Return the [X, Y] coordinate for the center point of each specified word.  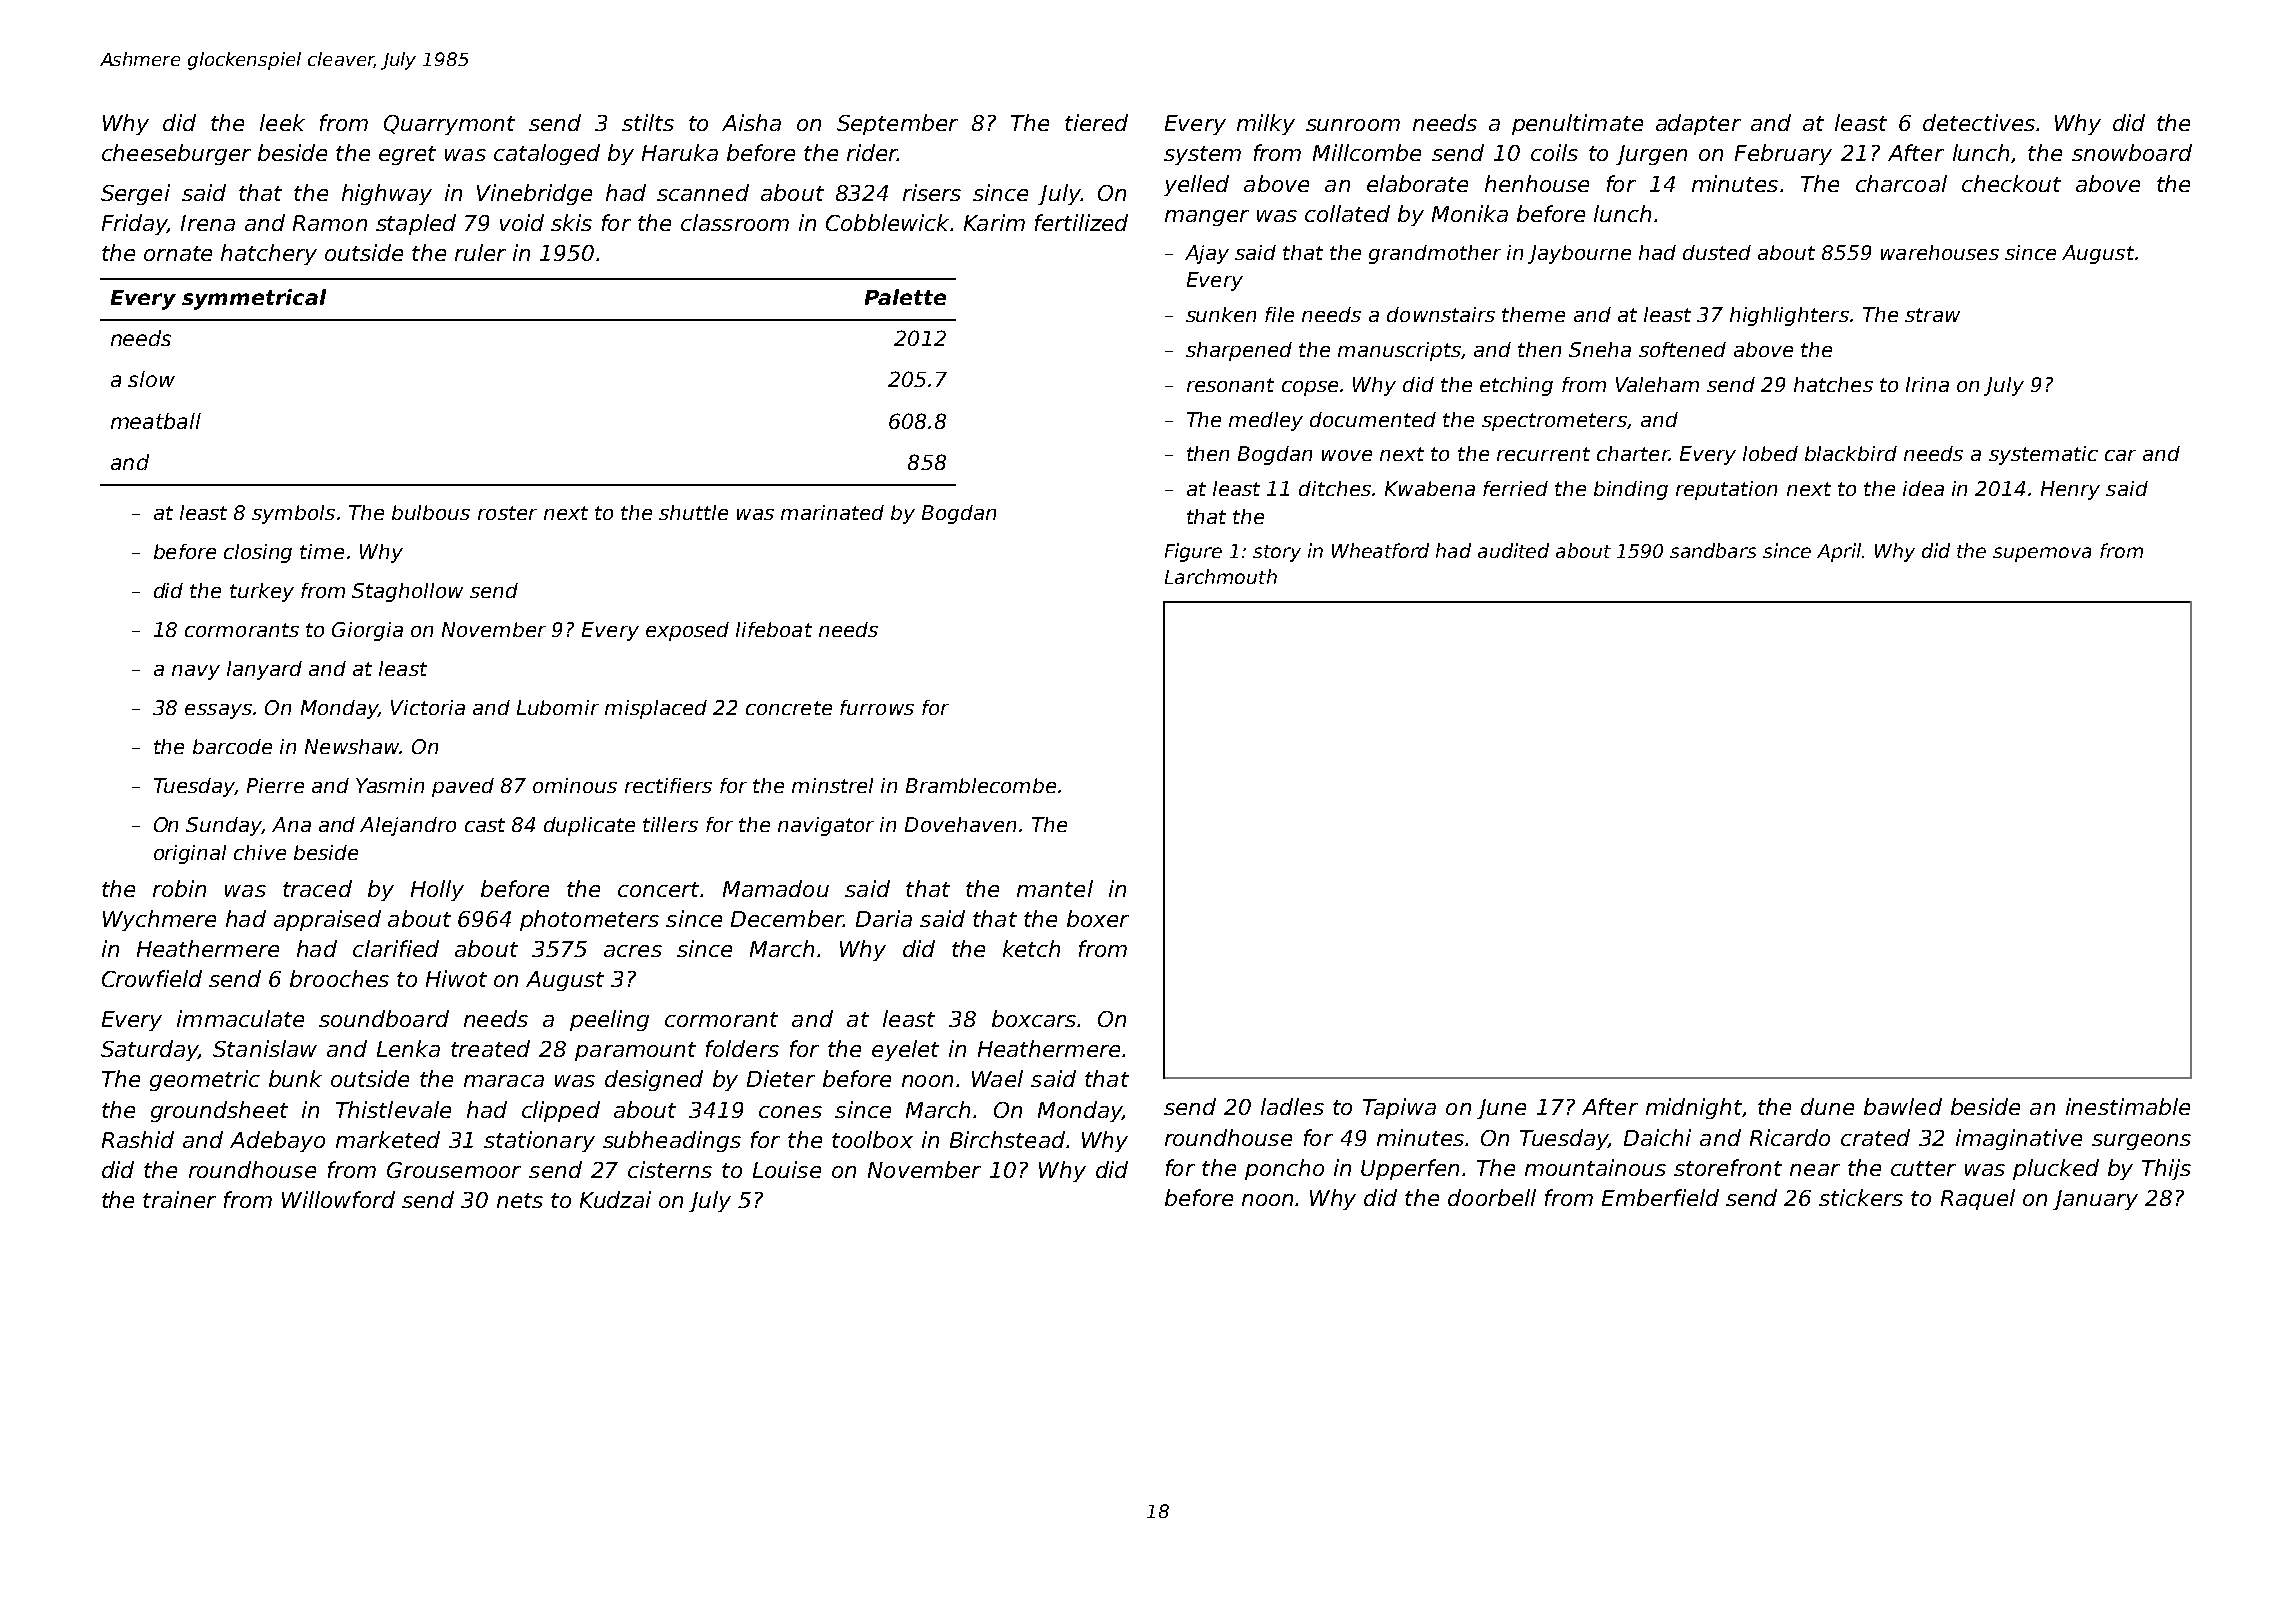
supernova [2042, 554]
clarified [396, 948]
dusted [1717, 252]
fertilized [1081, 222]
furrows [877, 707]
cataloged [547, 154]
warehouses [1940, 252]
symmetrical [254, 299]
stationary [539, 1141]
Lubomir [558, 707]
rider [872, 152]
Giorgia [367, 631]
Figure [1193, 552]
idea [1923, 488]
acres [633, 951]
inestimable [2128, 1106]
